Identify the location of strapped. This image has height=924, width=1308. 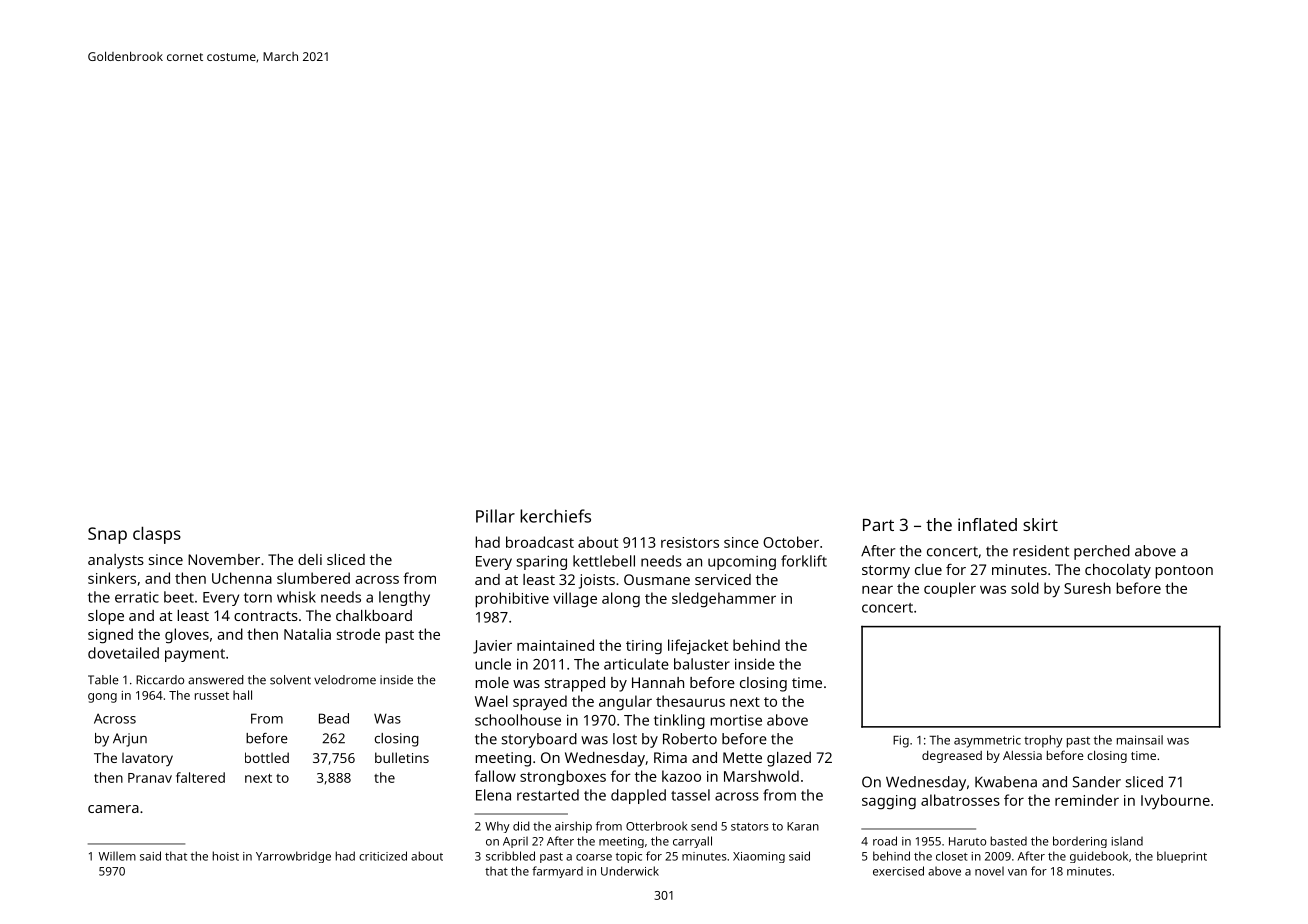
(575, 684).
